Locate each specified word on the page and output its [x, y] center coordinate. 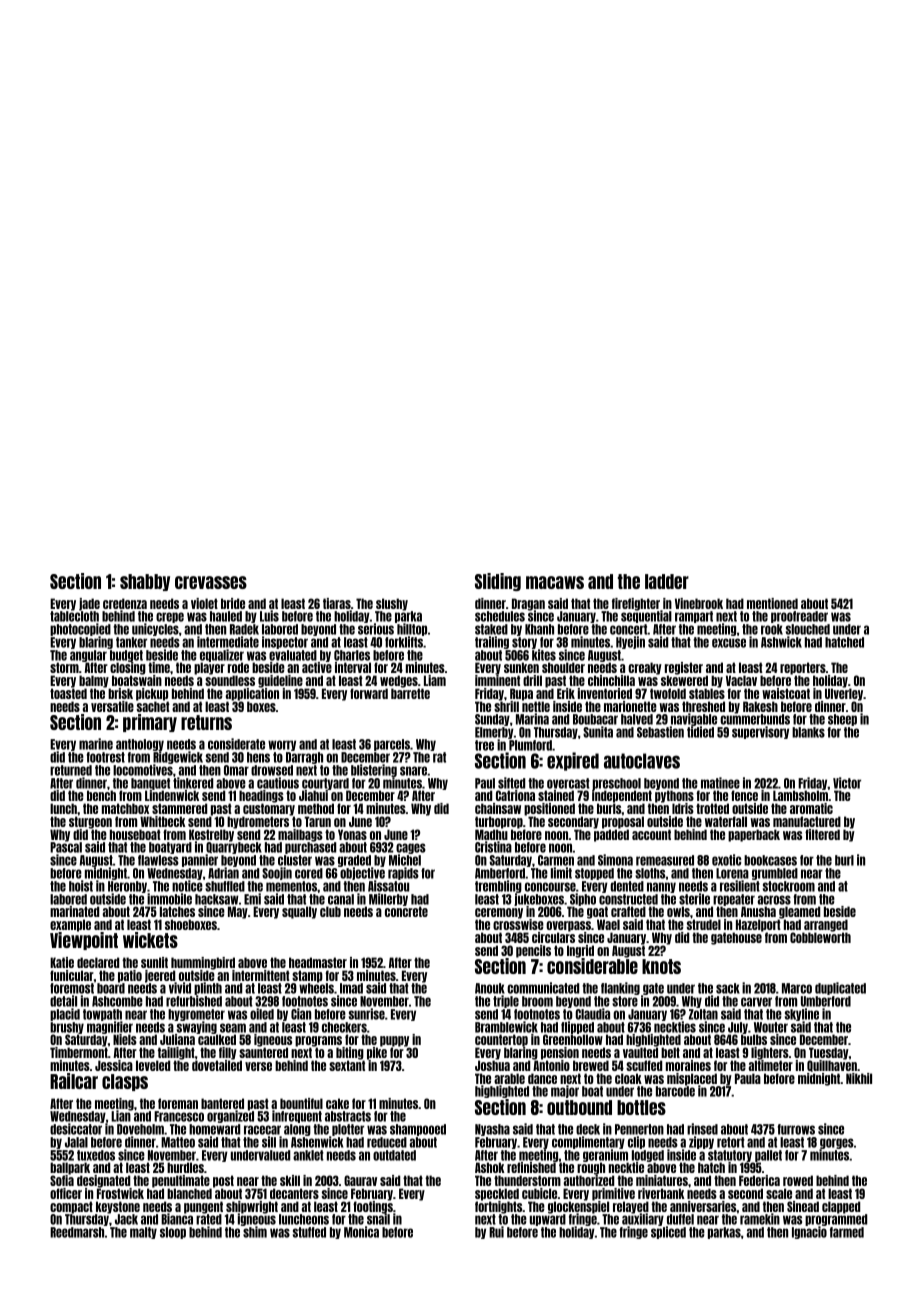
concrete [406, 912]
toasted [68, 693]
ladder [667, 581]
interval [353, 667]
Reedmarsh [77, 1232]
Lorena [732, 873]
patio [130, 976]
